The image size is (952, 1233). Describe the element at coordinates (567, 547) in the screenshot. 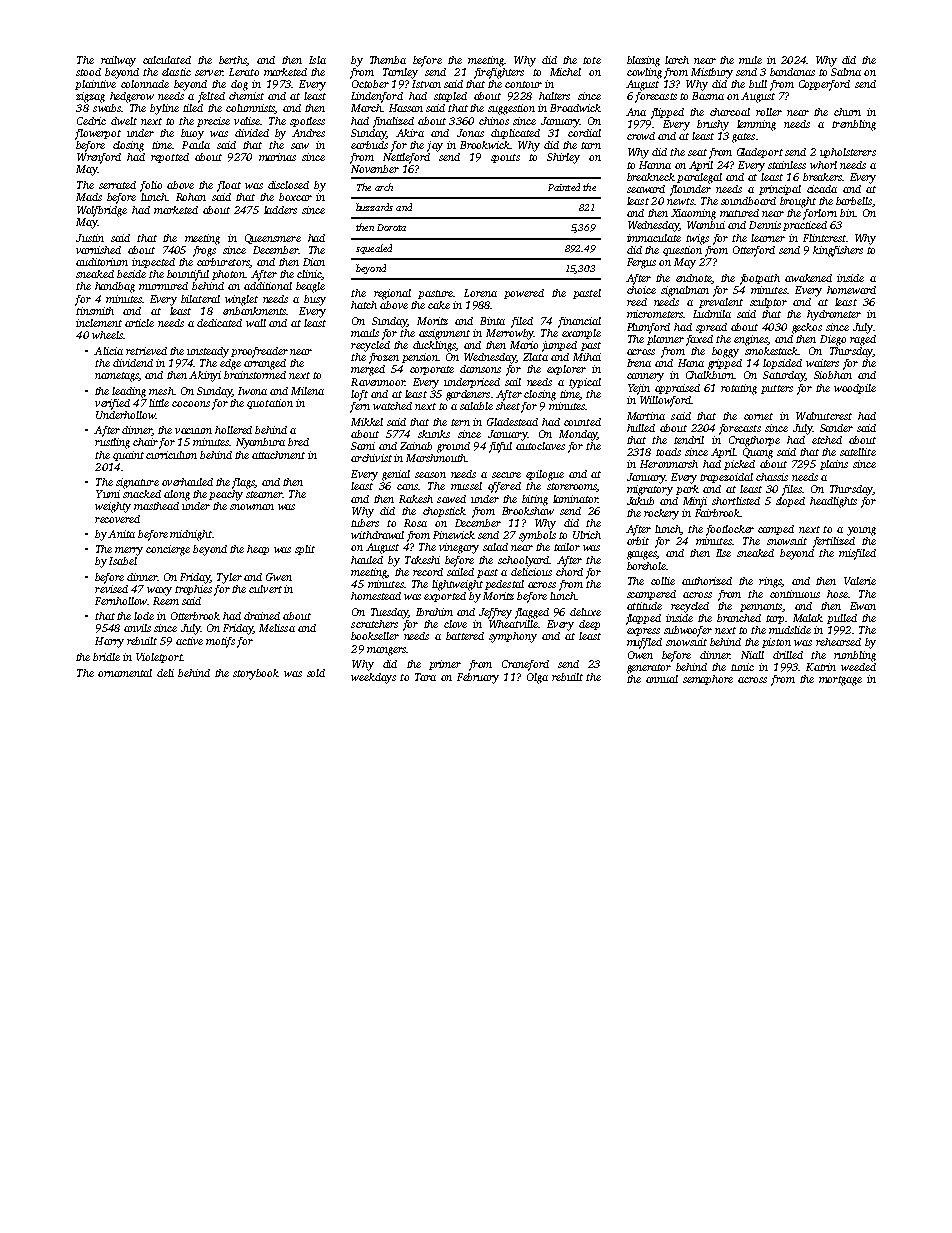

I see `tailor` at that location.
